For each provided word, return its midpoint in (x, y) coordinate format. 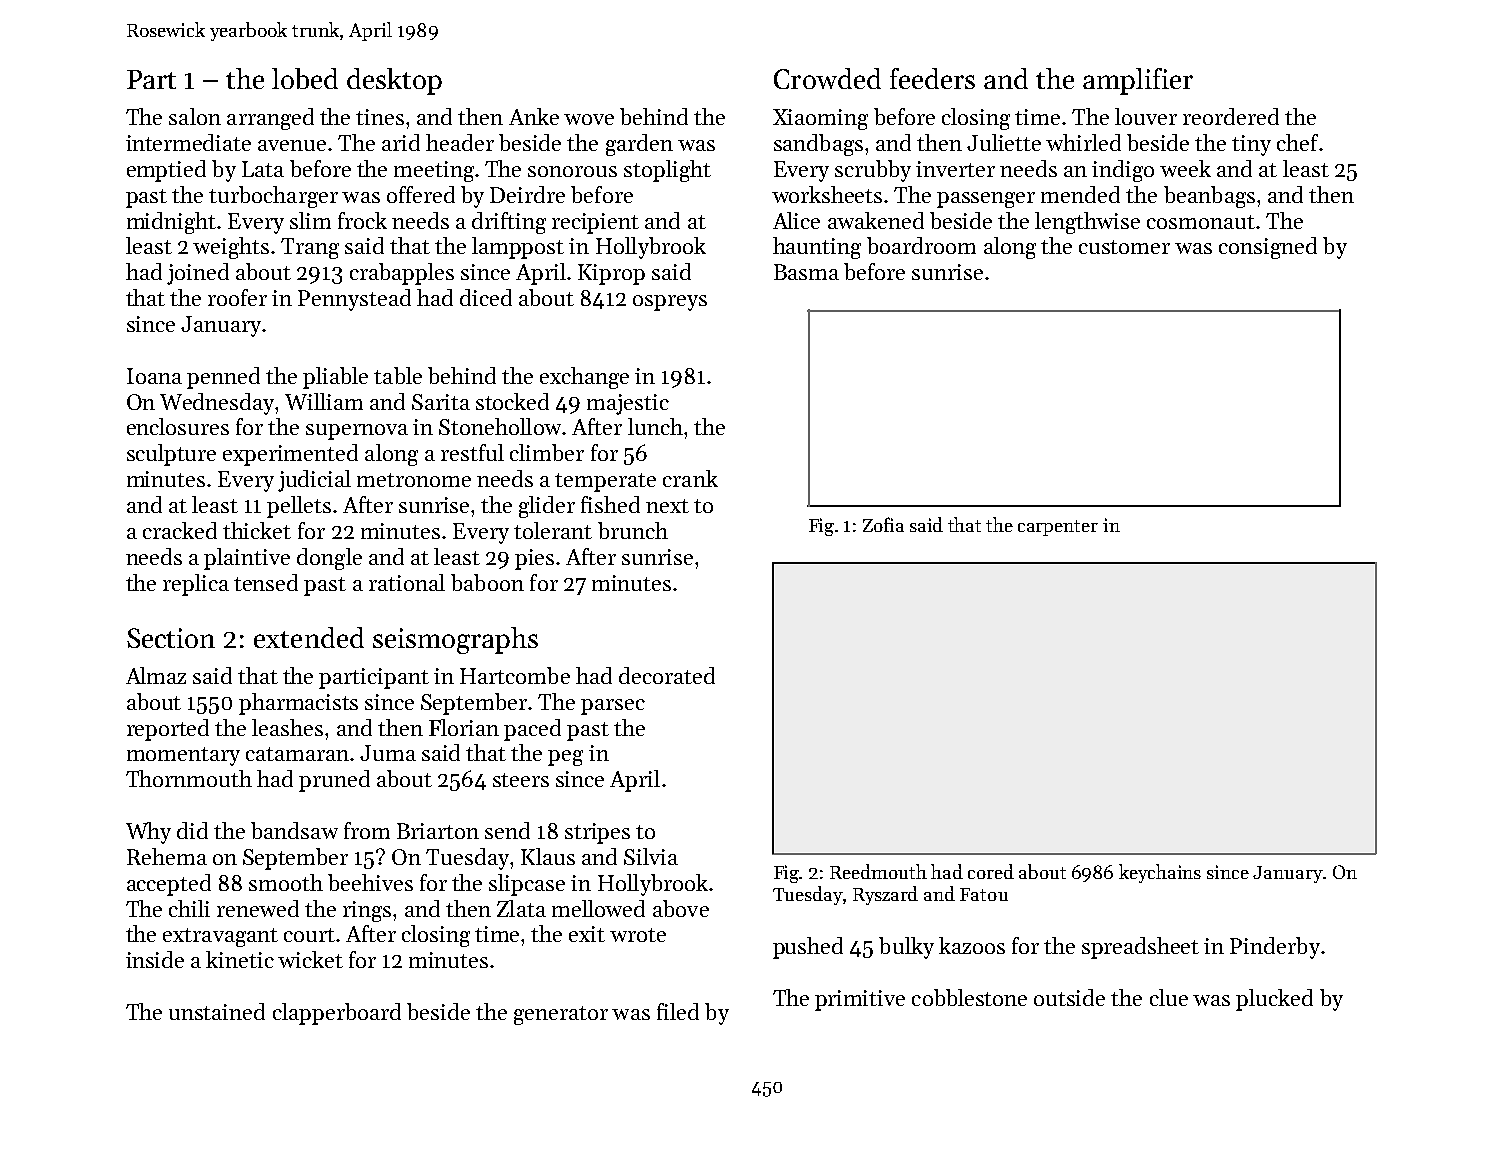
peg (565, 758)
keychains (1160, 873)
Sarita (441, 402)
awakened (876, 220)
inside (155, 959)
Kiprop (611, 274)
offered (421, 194)
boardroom (921, 245)
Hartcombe (515, 675)
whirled (1083, 142)
